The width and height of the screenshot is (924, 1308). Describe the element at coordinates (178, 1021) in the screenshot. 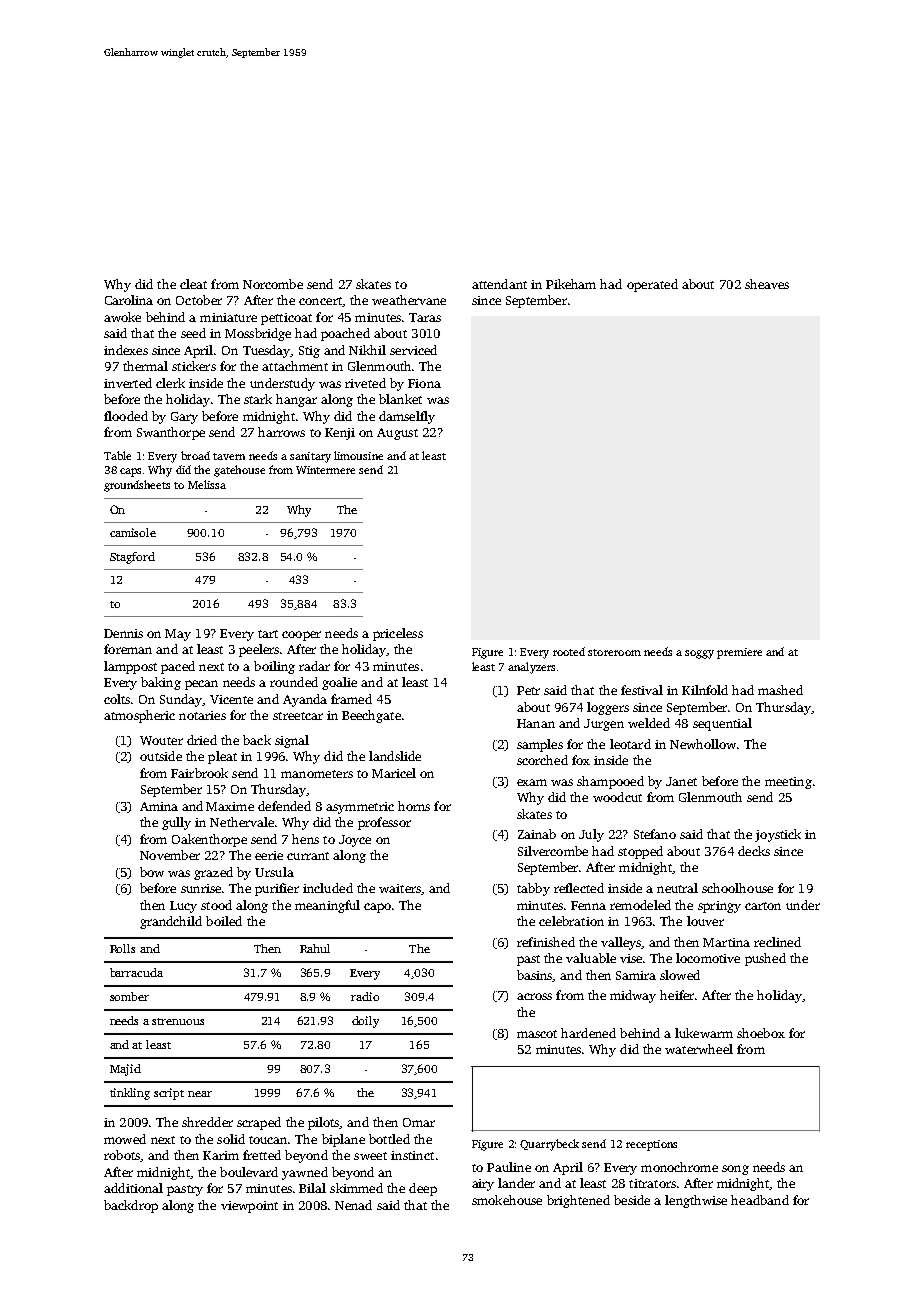

I see `strenuous` at that location.
